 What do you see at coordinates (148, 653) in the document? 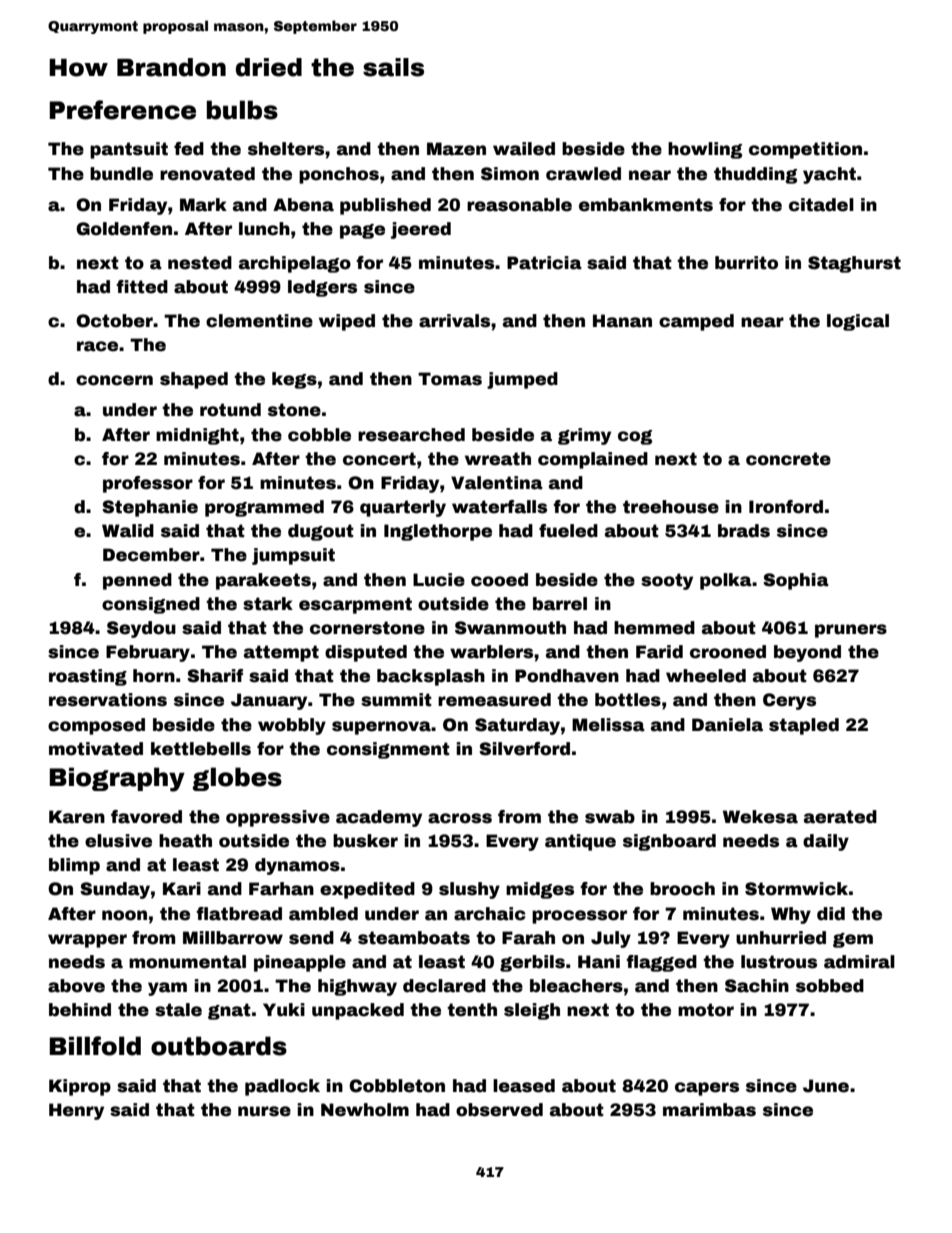
I see `February` at bounding box center [148, 653].
